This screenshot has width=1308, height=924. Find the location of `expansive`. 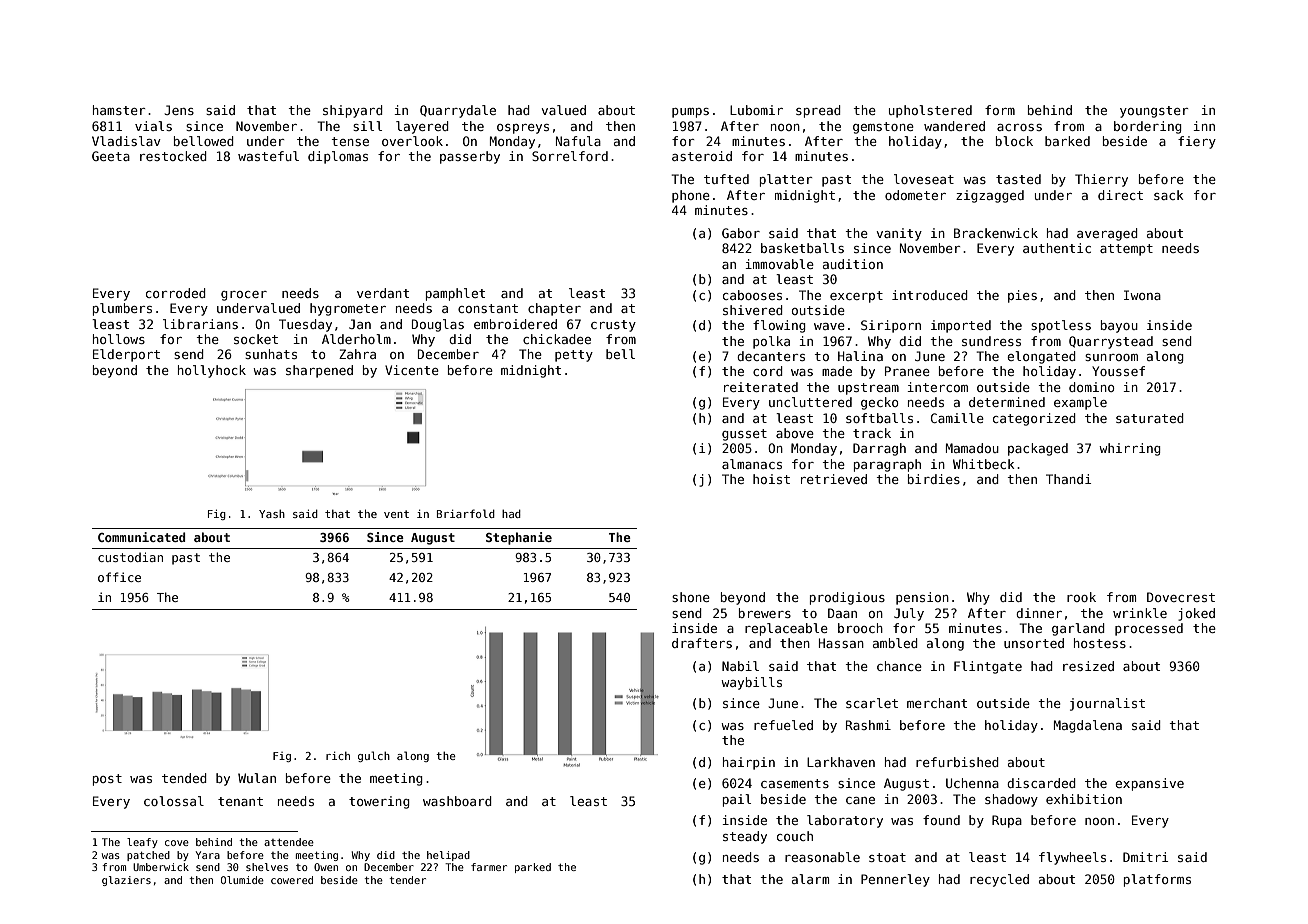

expansive is located at coordinates (1149, 784).
